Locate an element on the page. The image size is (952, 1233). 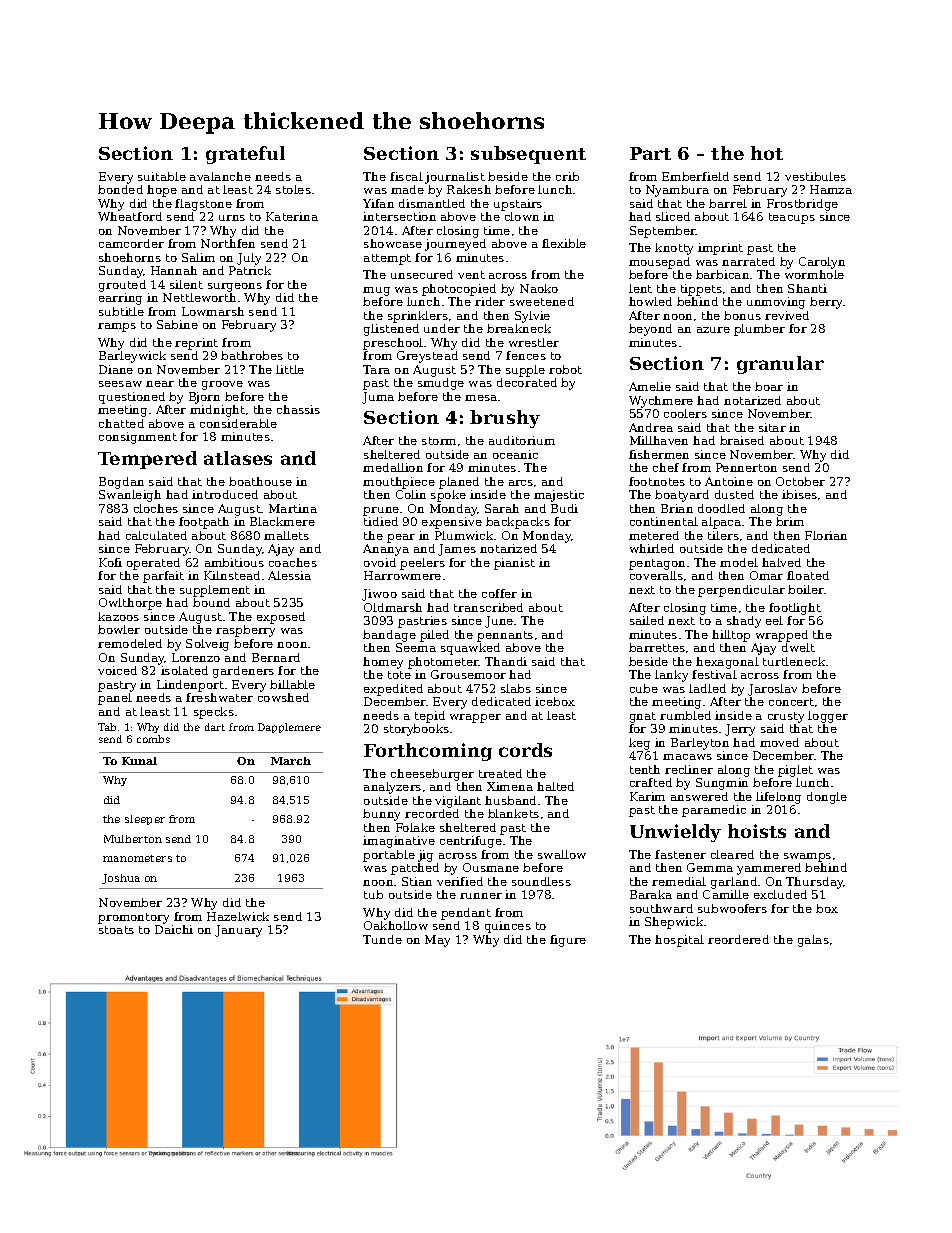
Naoko is located at coordinates (539, 288).
